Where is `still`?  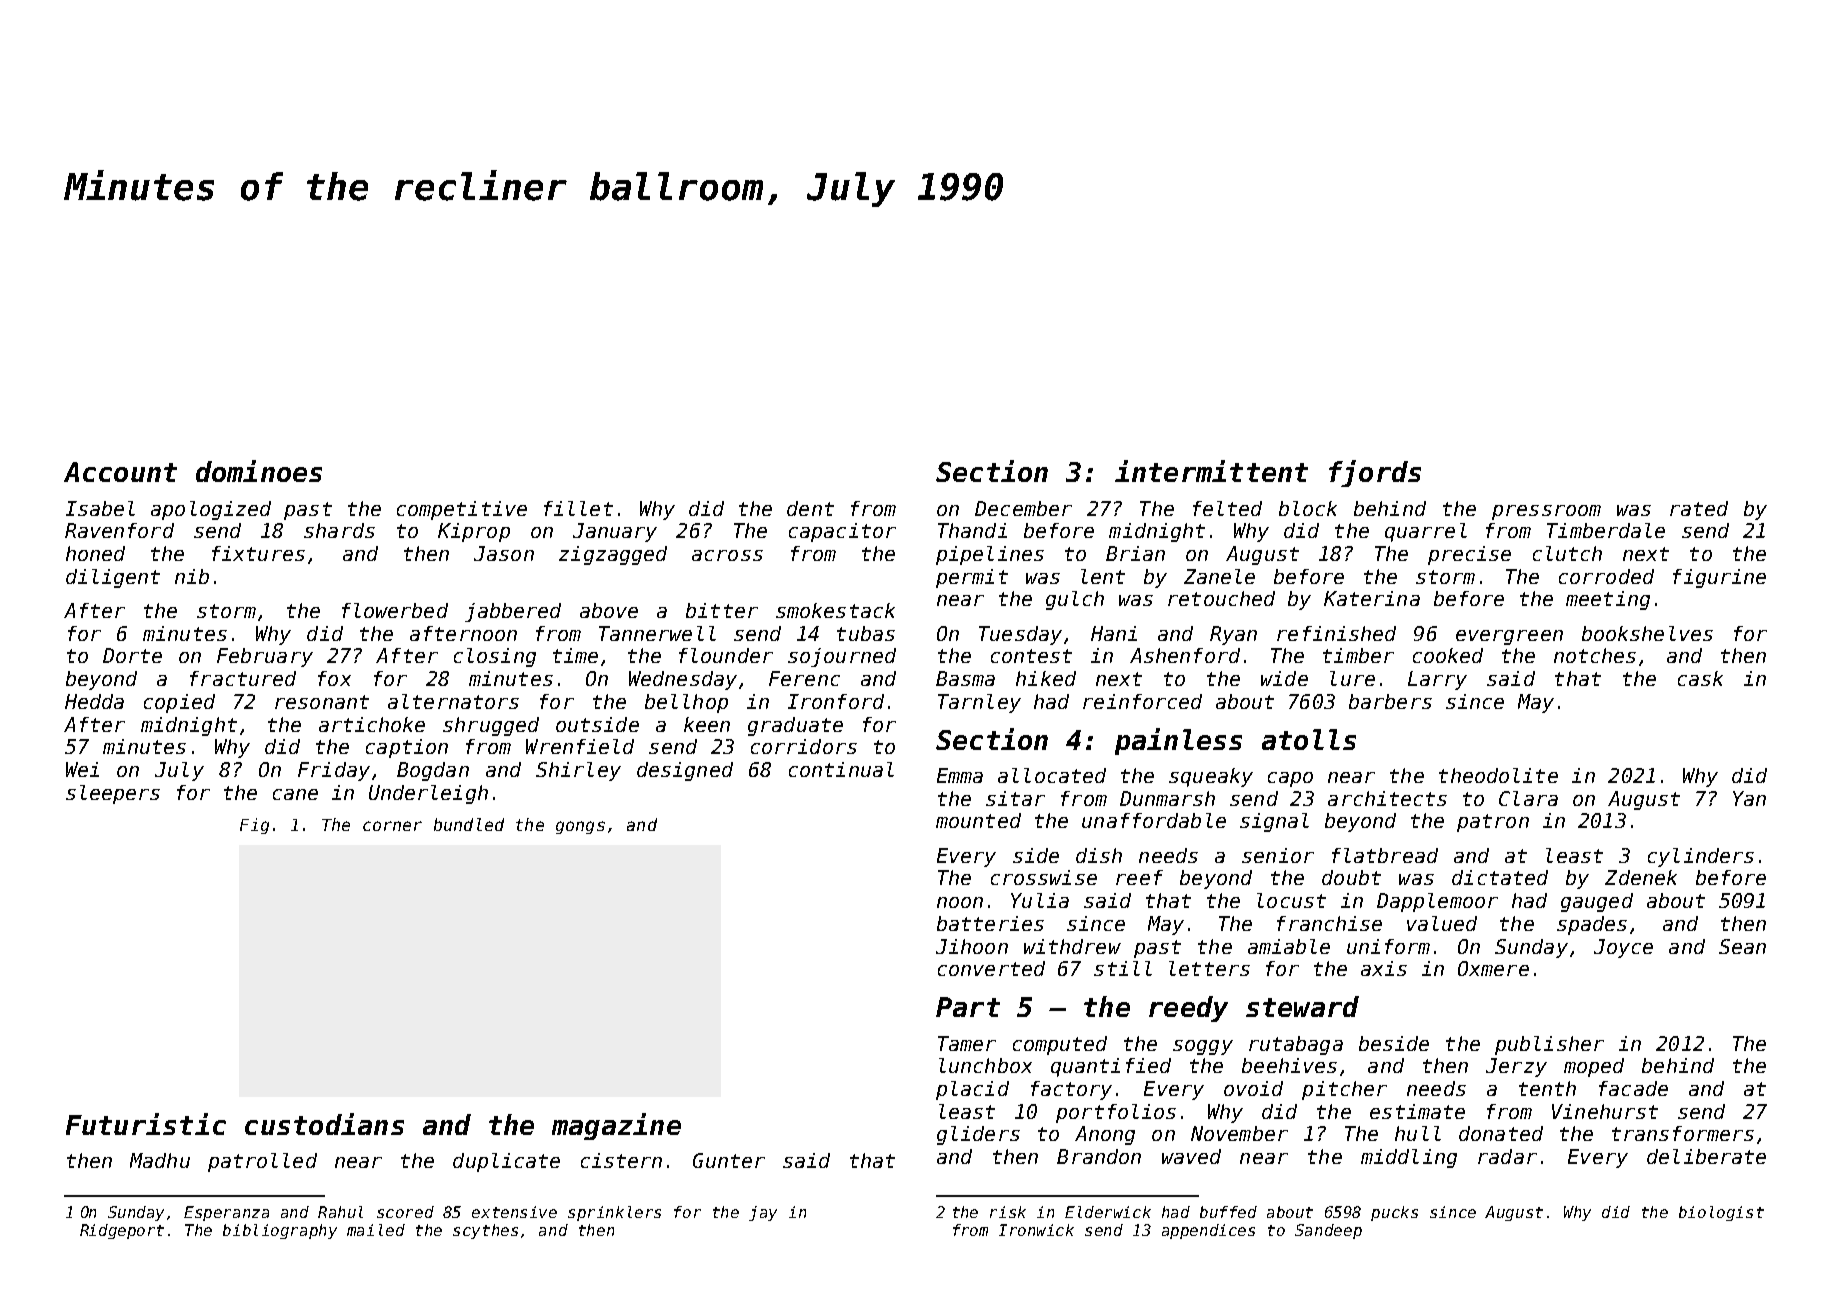 still is located at coordinates (1123, 968).
